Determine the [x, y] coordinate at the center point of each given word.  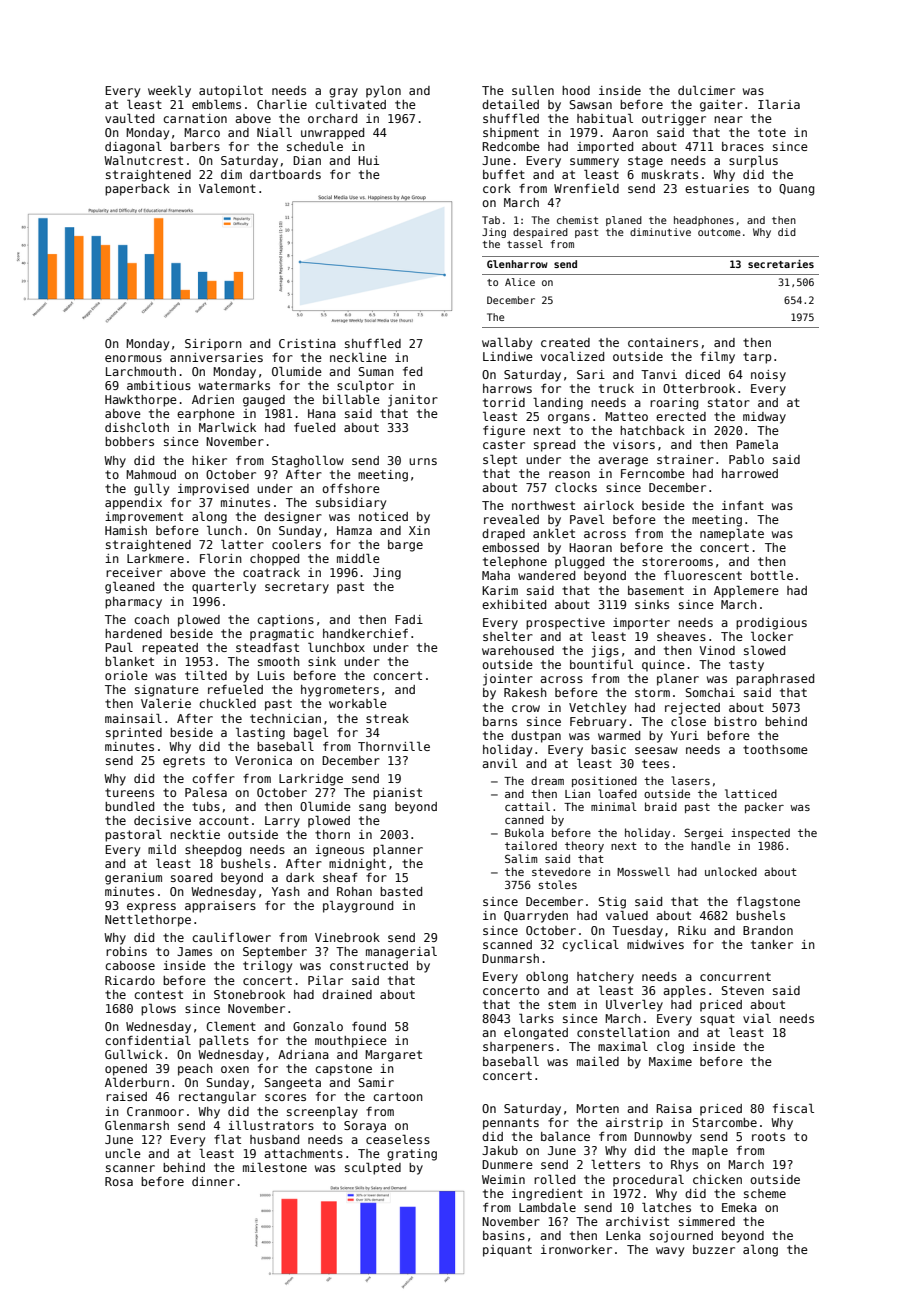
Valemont [227, 188]
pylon [383, 92]
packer [764, 807]
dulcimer [706, 90]
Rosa [119, 1181]
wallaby [507, 344]
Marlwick [227, 427]
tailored [531, 845]
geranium [133, 879]
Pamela [757, 444]
